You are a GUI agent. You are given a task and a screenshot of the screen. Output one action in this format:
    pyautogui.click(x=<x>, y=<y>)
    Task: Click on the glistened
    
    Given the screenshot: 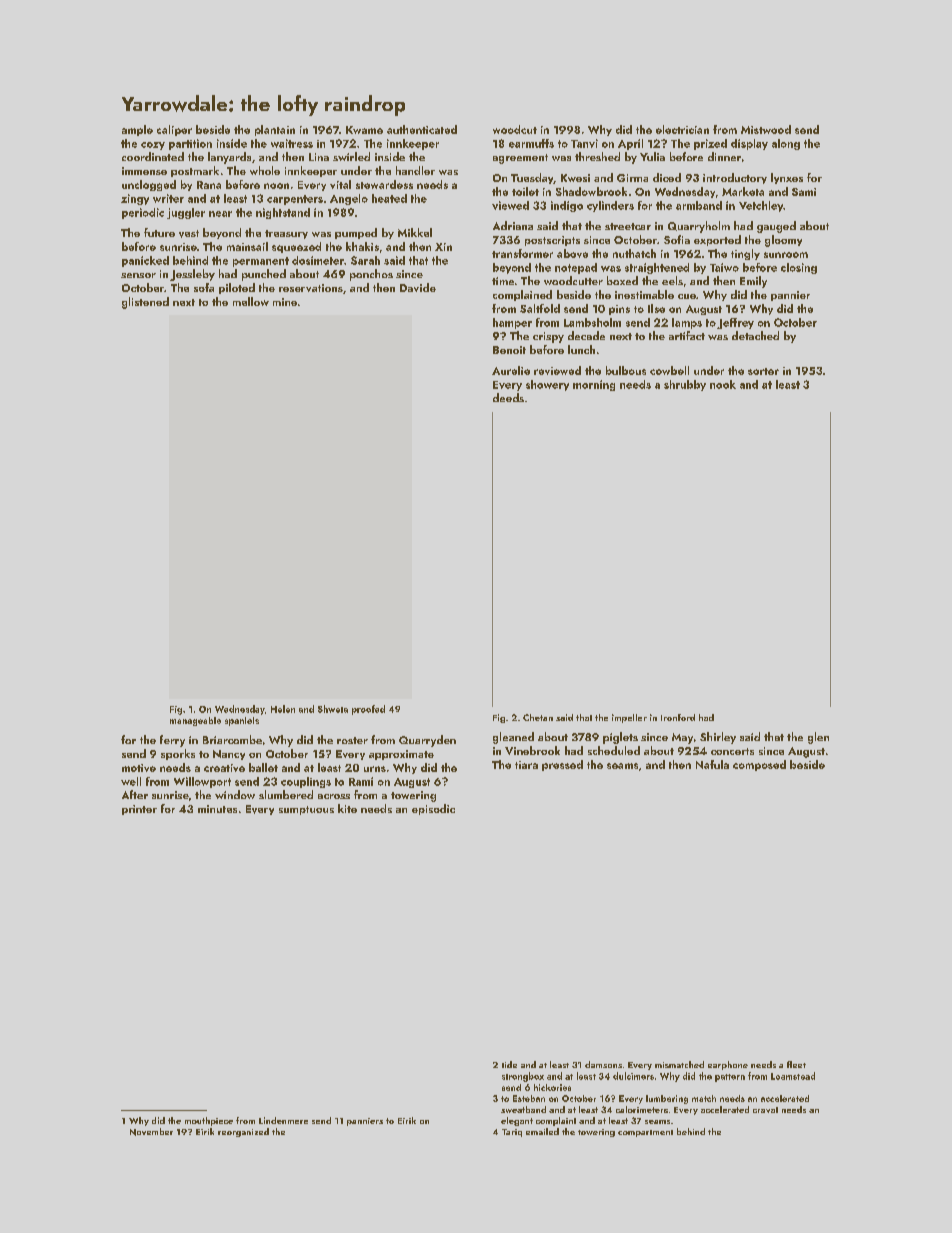 What is the action you would take?
    pyautogui.click(x=145, y=303)
